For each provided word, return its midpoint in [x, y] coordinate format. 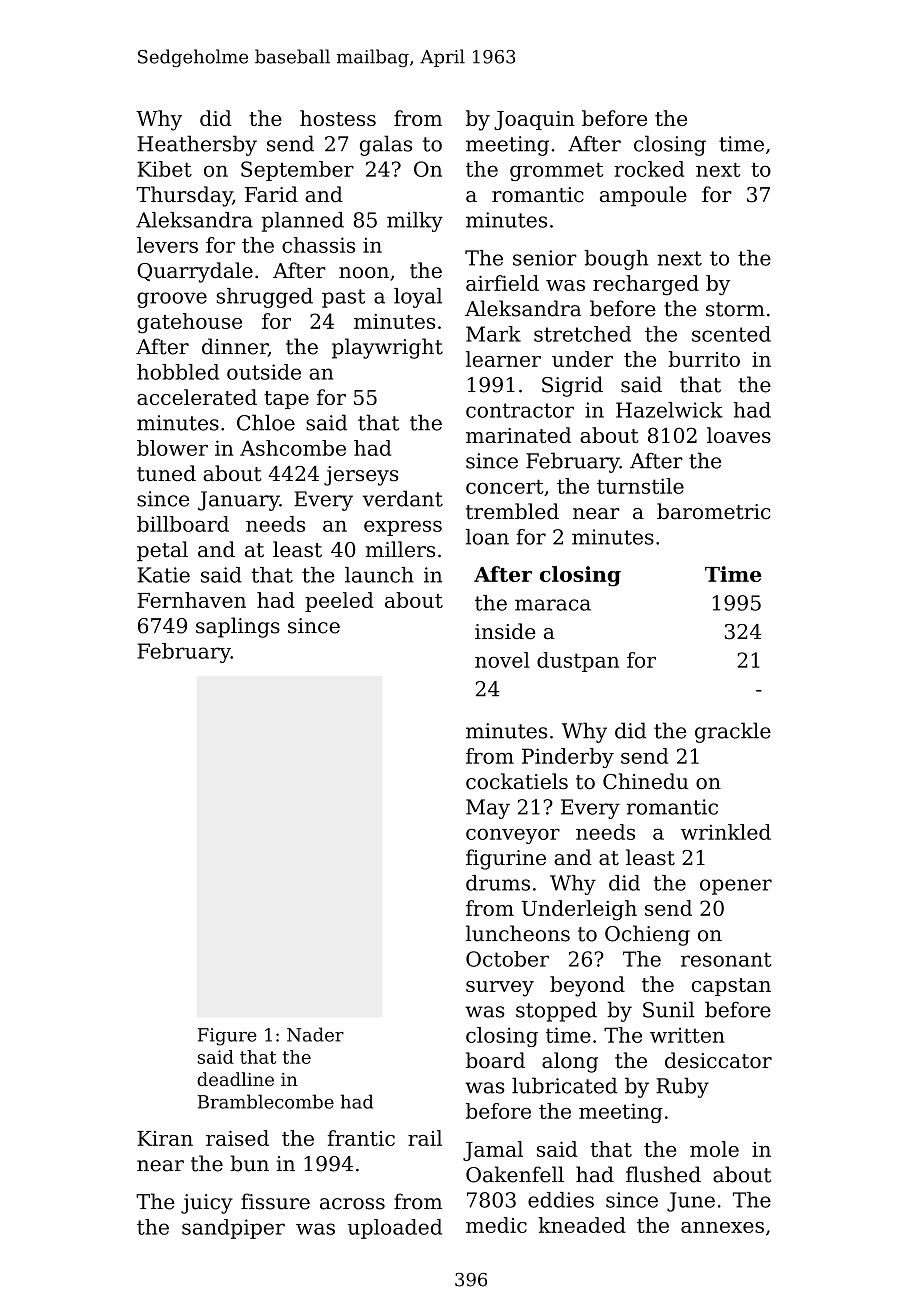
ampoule [643, 196]
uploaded [395, 1229]
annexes [722, 1227]
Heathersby [197, 145]
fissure [275, 1201]
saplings [238, 627]
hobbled [178, 372]
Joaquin [534, 120]
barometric [714, 511]
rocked [649, 169]
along [570, 1062]
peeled [339, 602]
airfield [502, 283]
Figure [227, 1037]
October [507, 959]
